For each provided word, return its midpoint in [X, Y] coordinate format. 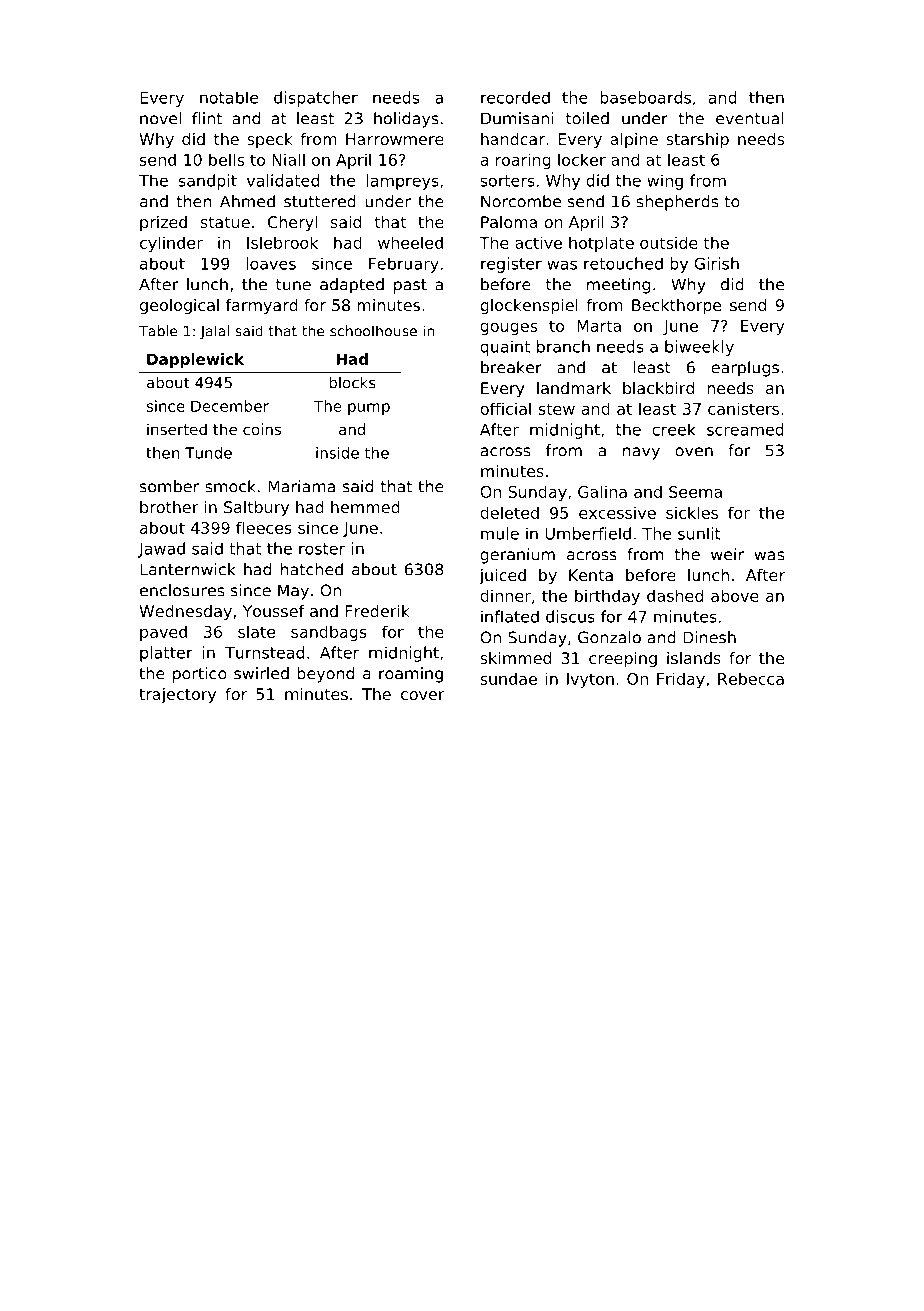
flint [207, 118]
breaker [511, 367]
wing [665, 182]
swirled [261, 673]
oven [694, 452]
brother [169, 507]
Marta [599, 326]
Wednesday [186, 613]
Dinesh [709, 637]
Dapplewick [195, 360]
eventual [750, 118]
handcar [513, 139]
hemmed [365, 507]
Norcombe [521, 201]
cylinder [171, 244]
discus [570, 616]
